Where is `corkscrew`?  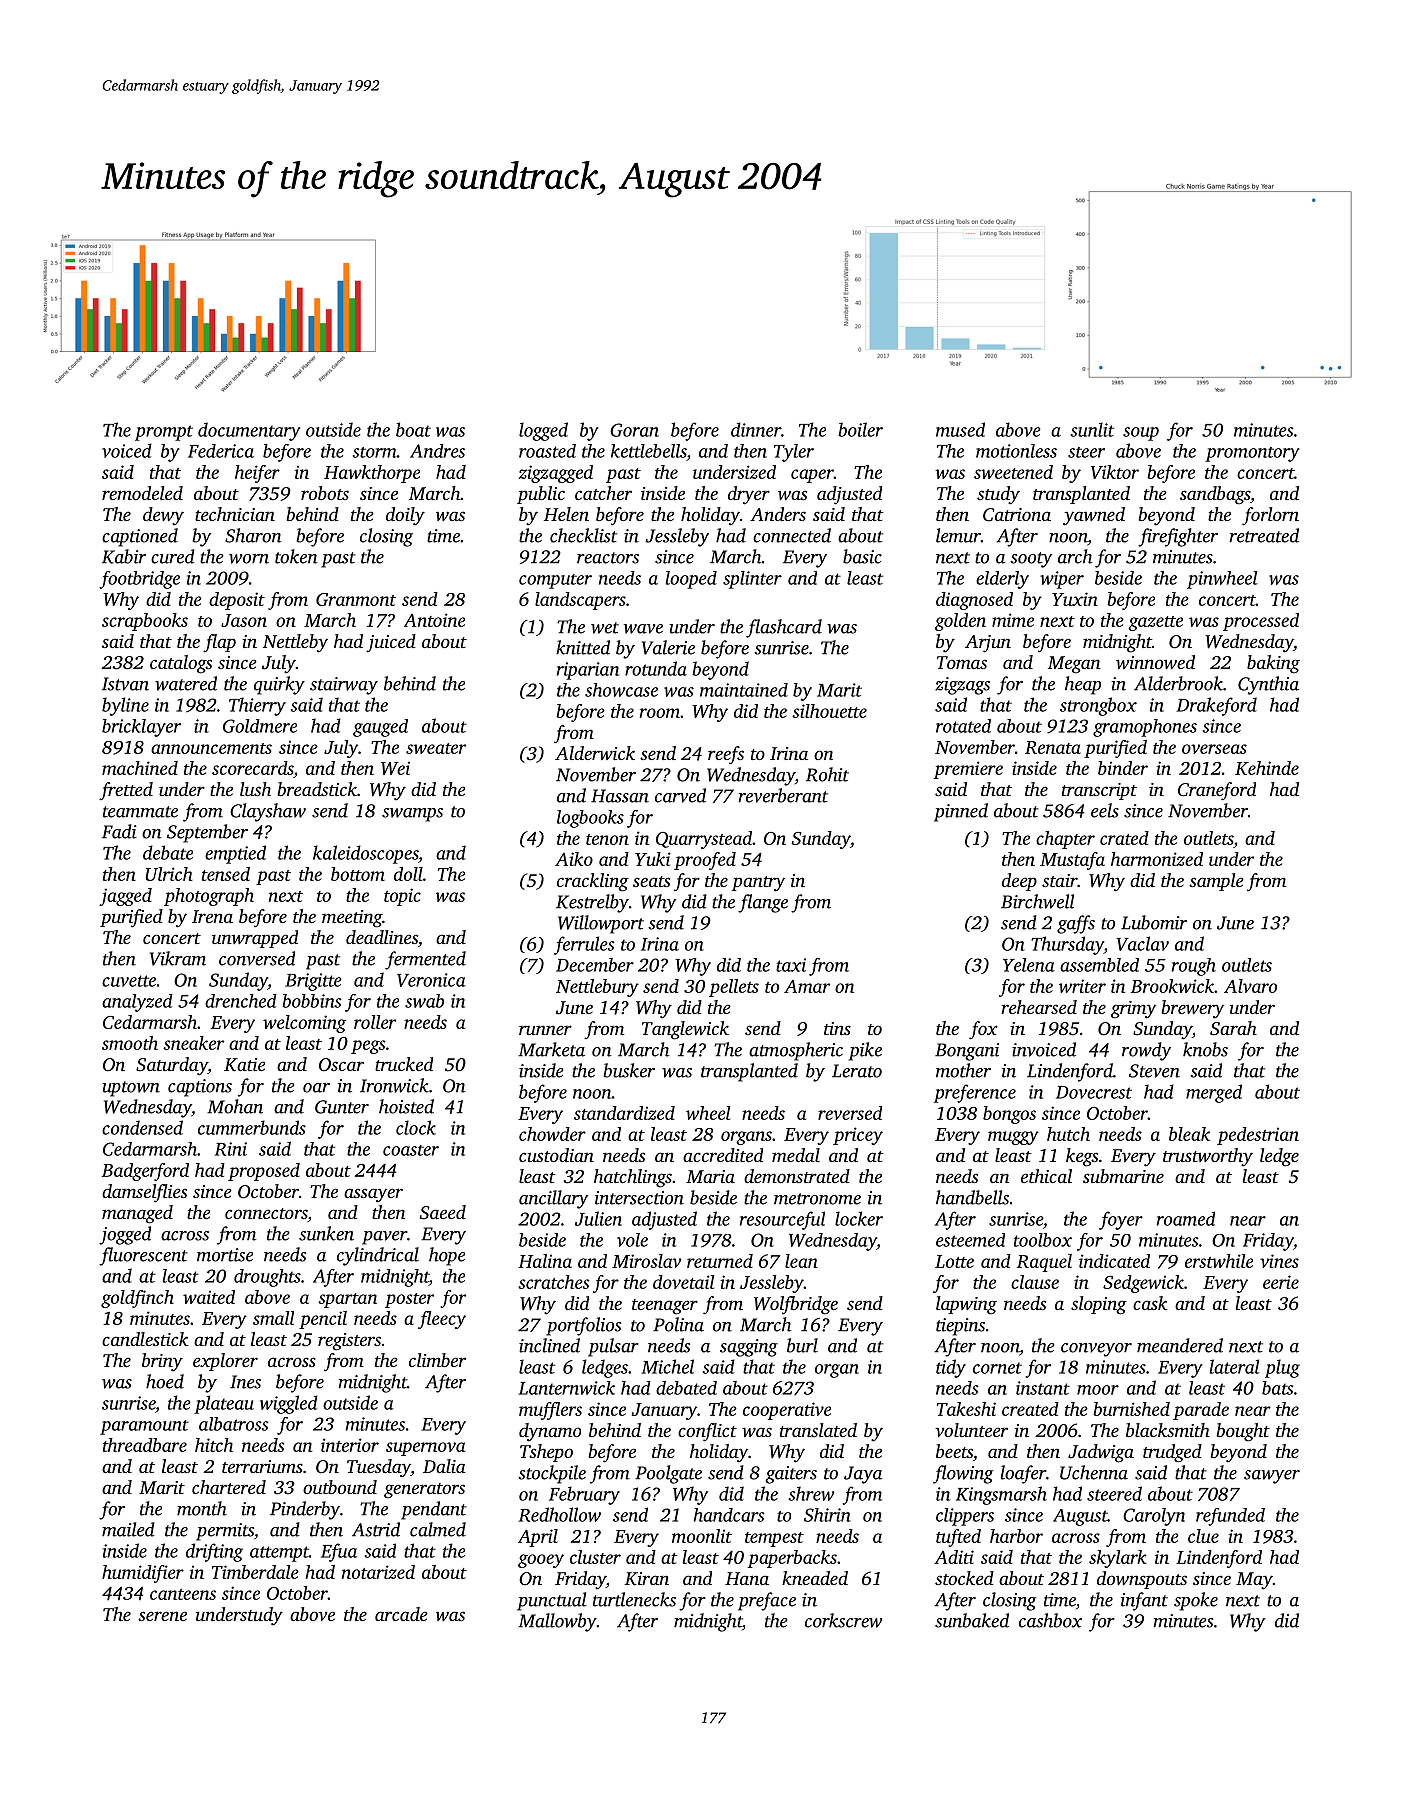 corkscrew is located at coordinates (844, 1620).
